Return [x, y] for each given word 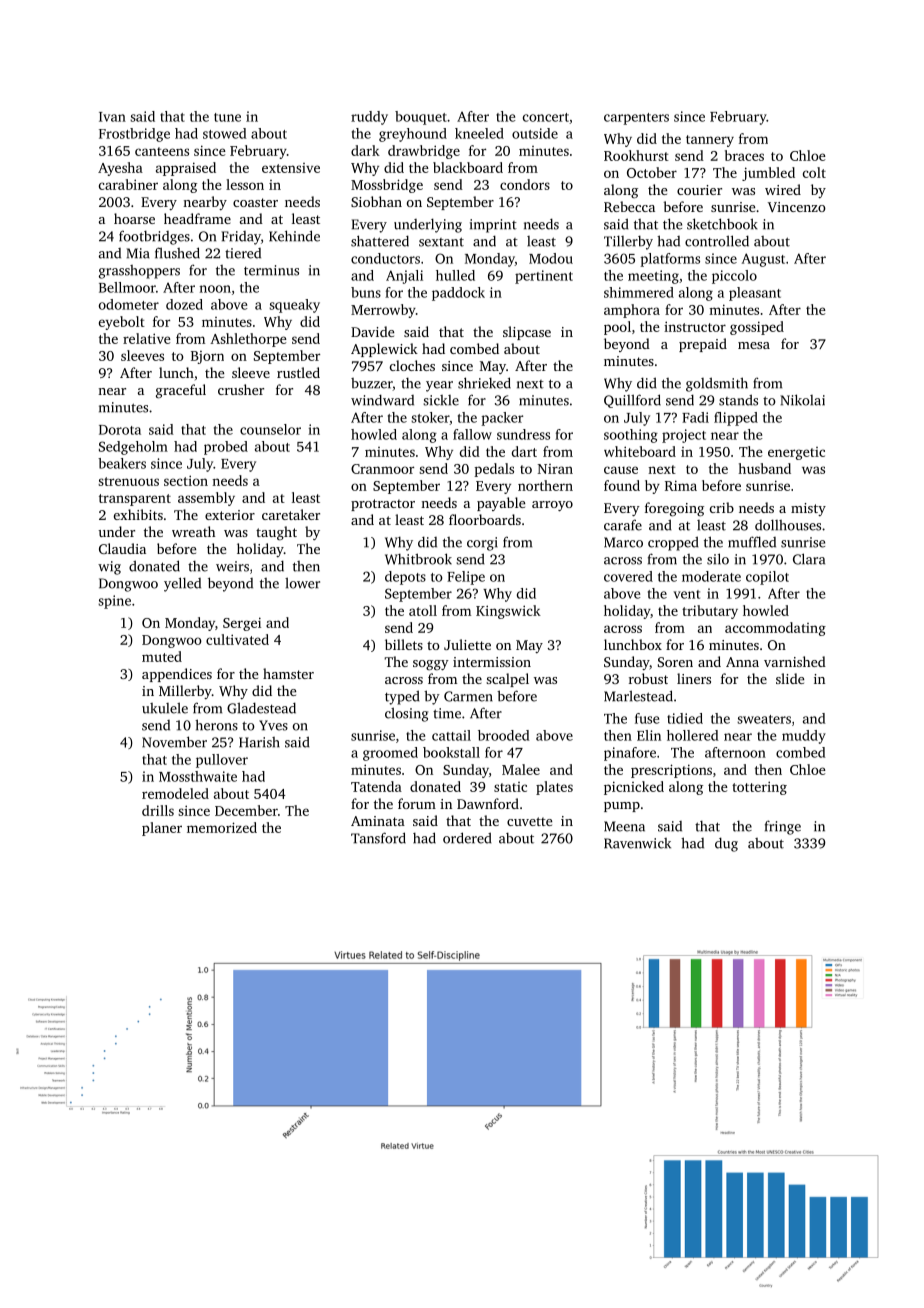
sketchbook [722, 224]
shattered [380, 241]
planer [162, 829]
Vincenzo [797, 207]
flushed [177, 253]
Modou [551, 258]
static [510, 787]
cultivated [237, 639]
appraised [186, 169]
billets [404, 644]
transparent [135, 500]
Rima [681, 485]
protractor [383, 505]
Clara [809, 559]
